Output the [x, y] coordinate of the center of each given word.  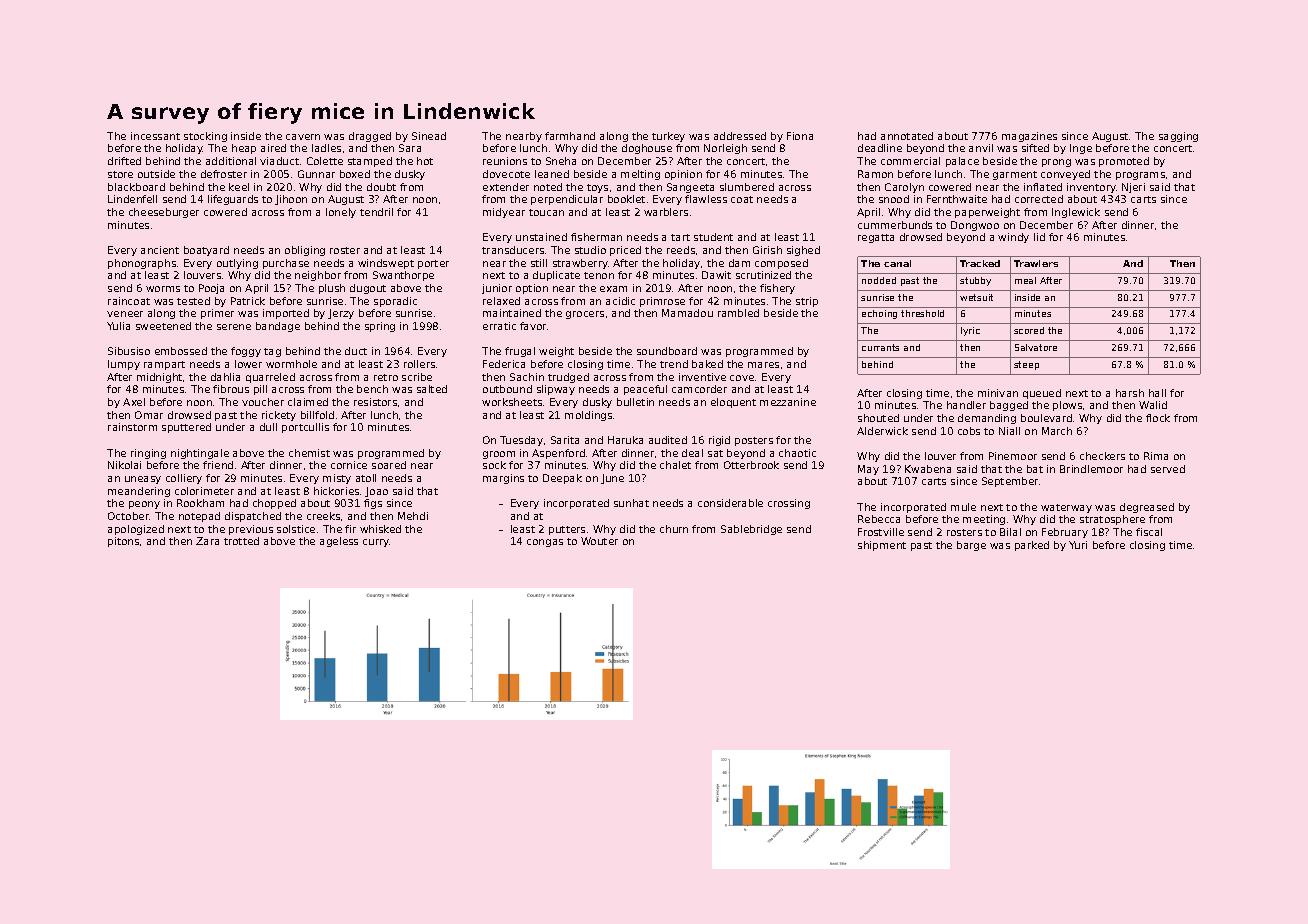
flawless [706, 199]
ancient [160, 250]
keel [239, 187]
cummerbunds [895, 225]
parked [1032, 546]
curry [376, 543]
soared [389, 465]
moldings [588, 416]
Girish [767, 250]
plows [1067, 406]
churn [674, 529]
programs [1140, 176]
